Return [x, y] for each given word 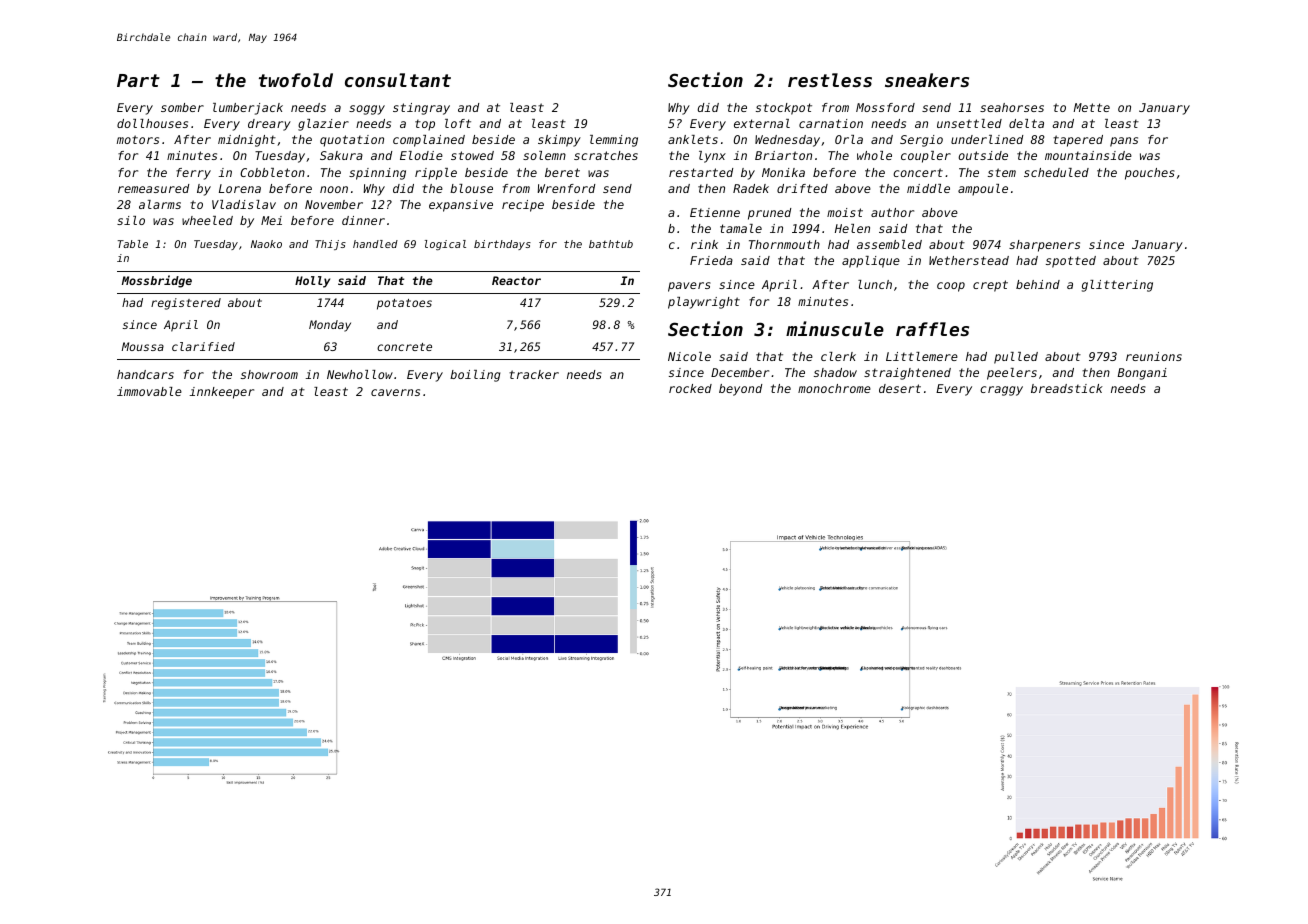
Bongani [1142, 374]
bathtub [611, 244]
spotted [1071, 262]
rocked [690, 388]
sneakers [927, 80]
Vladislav [244, 204]
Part [138, 80]
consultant [398, 80]
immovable [149, 391]
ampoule [983, 190]
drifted [802, 188]
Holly [312, 282]
